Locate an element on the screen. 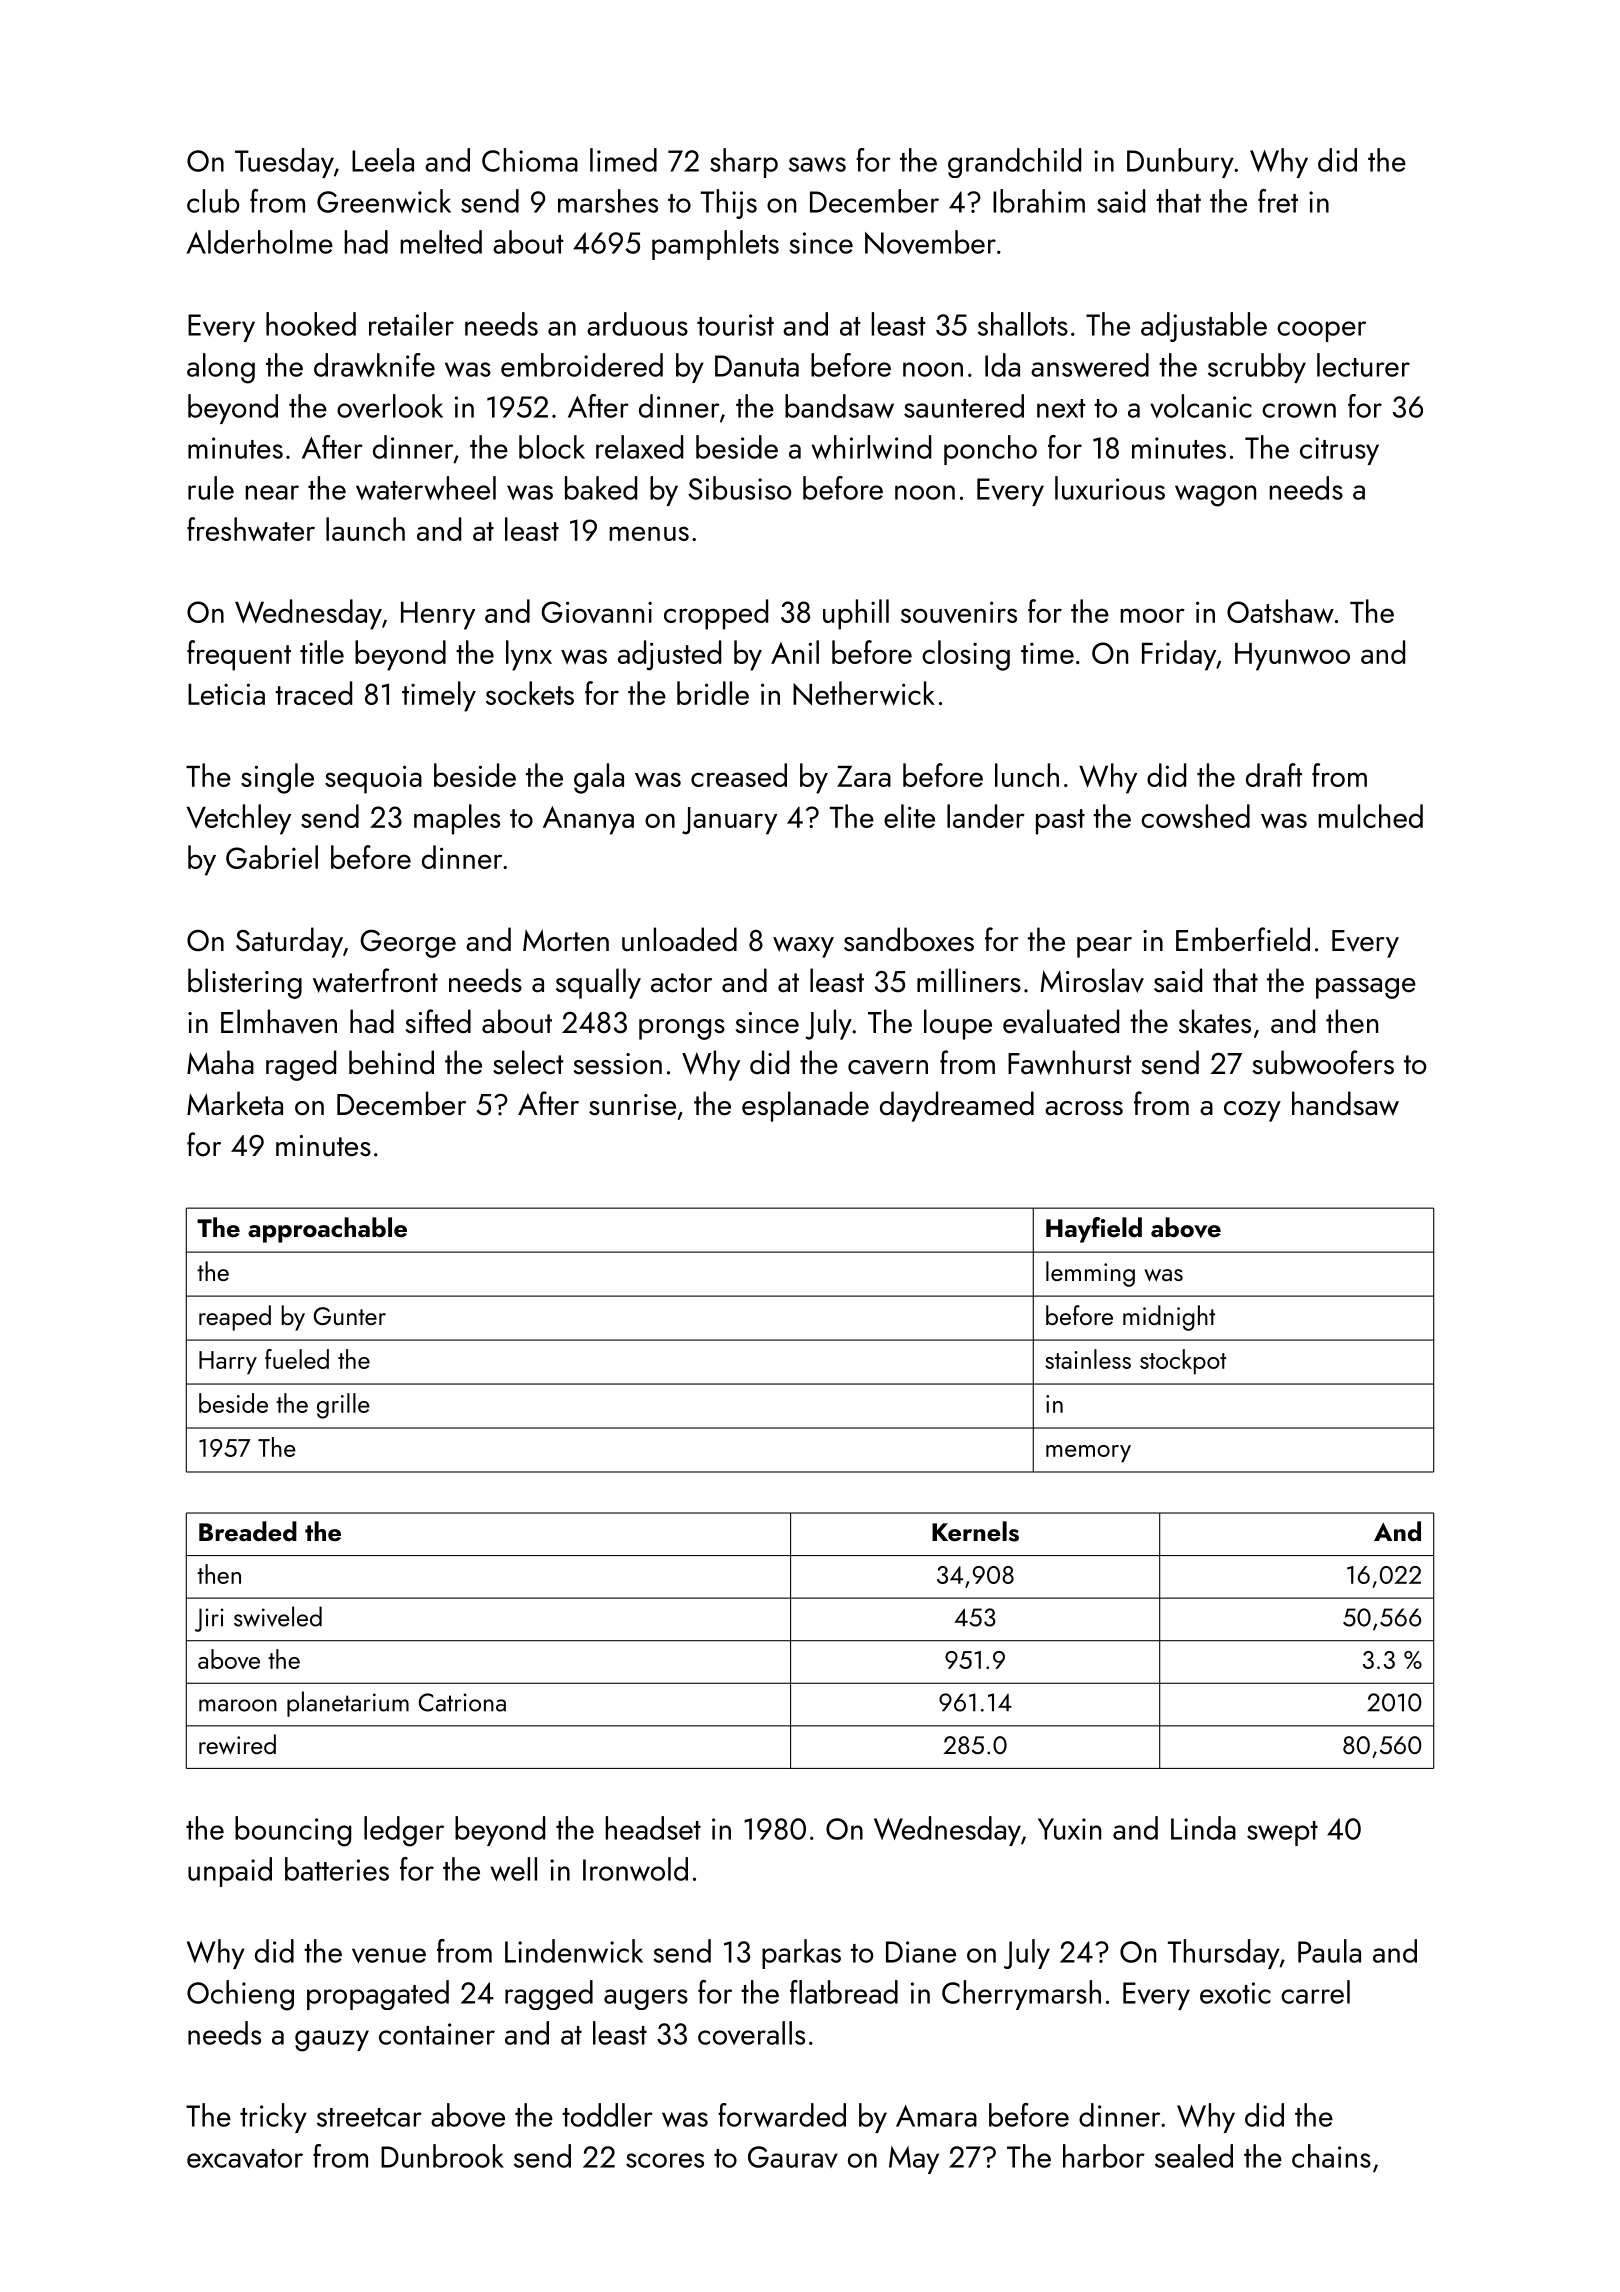 The width and height of the screenshot is (1620, 2292). memory is located at coordinates (1088, 1454).
